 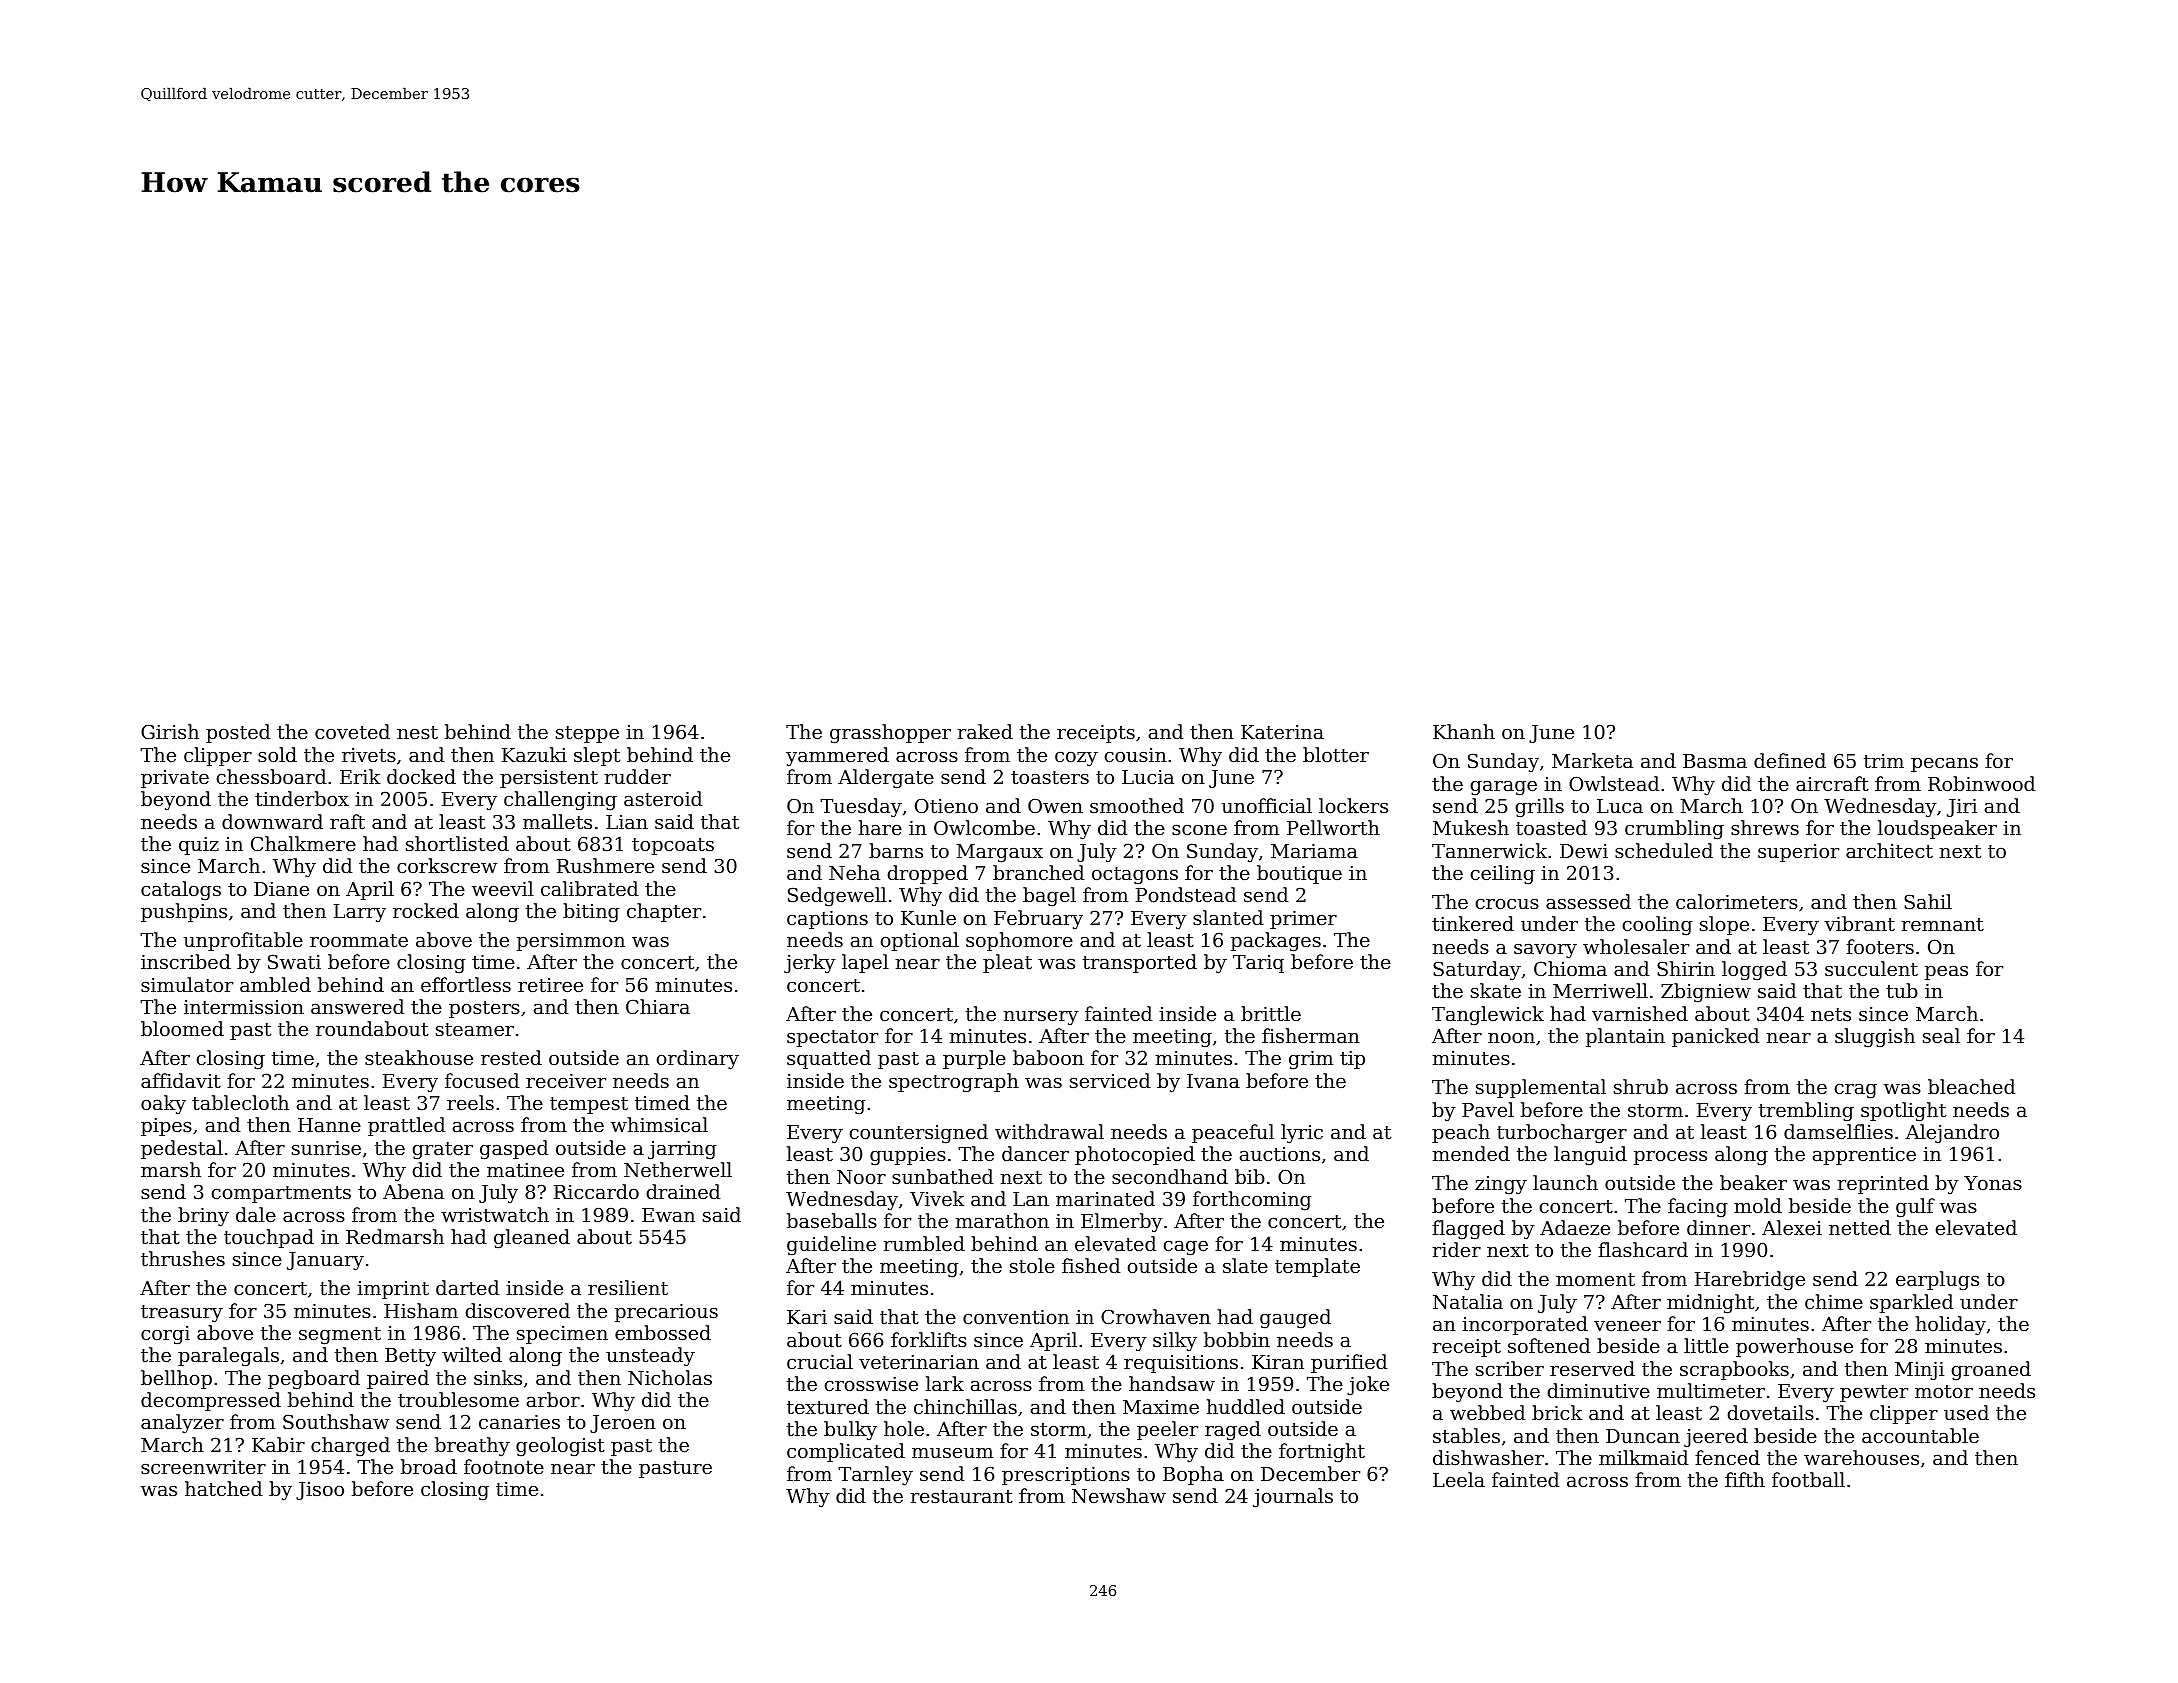 What do you see at coordinates (182, 1313) in the screenshot?
I see `treasury` at bounding box center [182, 1313].
